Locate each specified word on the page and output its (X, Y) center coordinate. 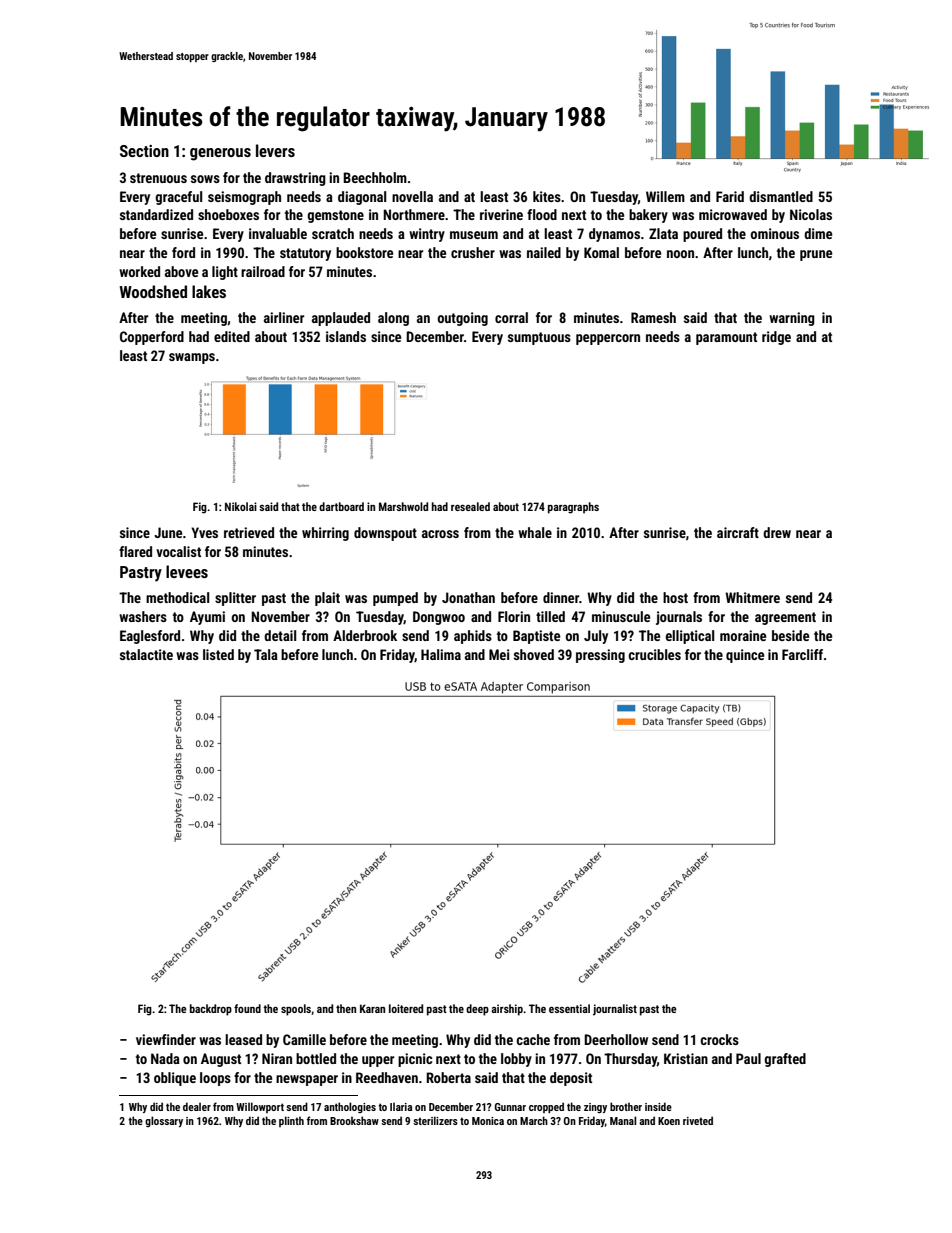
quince (745, 656)
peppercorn (608, 339)
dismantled (781, 196)
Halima (441, 654)
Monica (488, 1121)
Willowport (260, 1107)
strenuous (158, 178)
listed (218, 654)
